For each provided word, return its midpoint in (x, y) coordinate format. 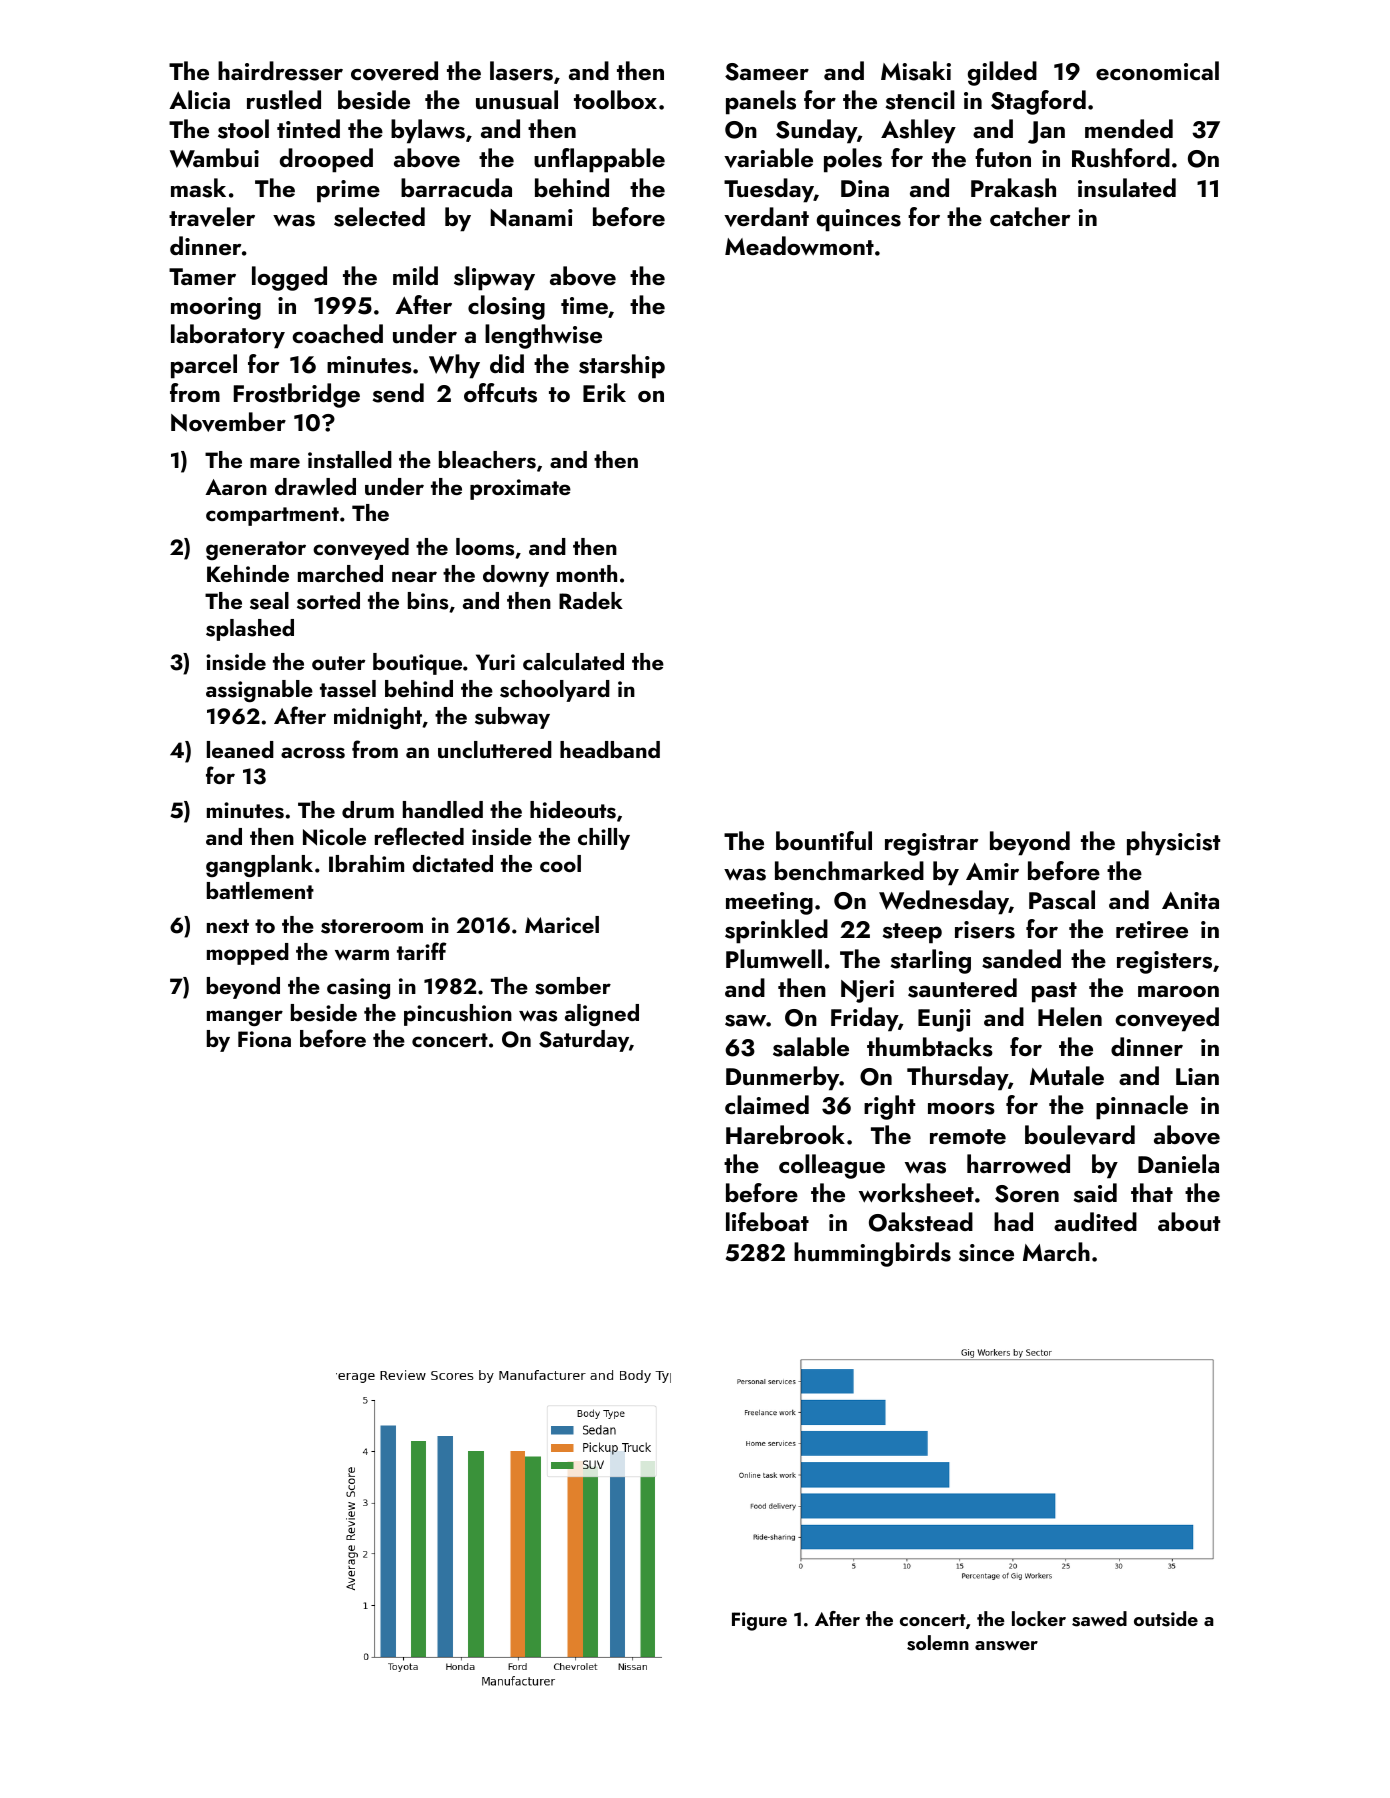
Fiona (264, 1039)
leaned (240, 749)
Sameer (767, 72)
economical (1157, 70)
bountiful (824, 841)
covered (394, 71)
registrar (931, 844)
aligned (602, 1015)
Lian (1197, 1076)
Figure (759, 1621)
